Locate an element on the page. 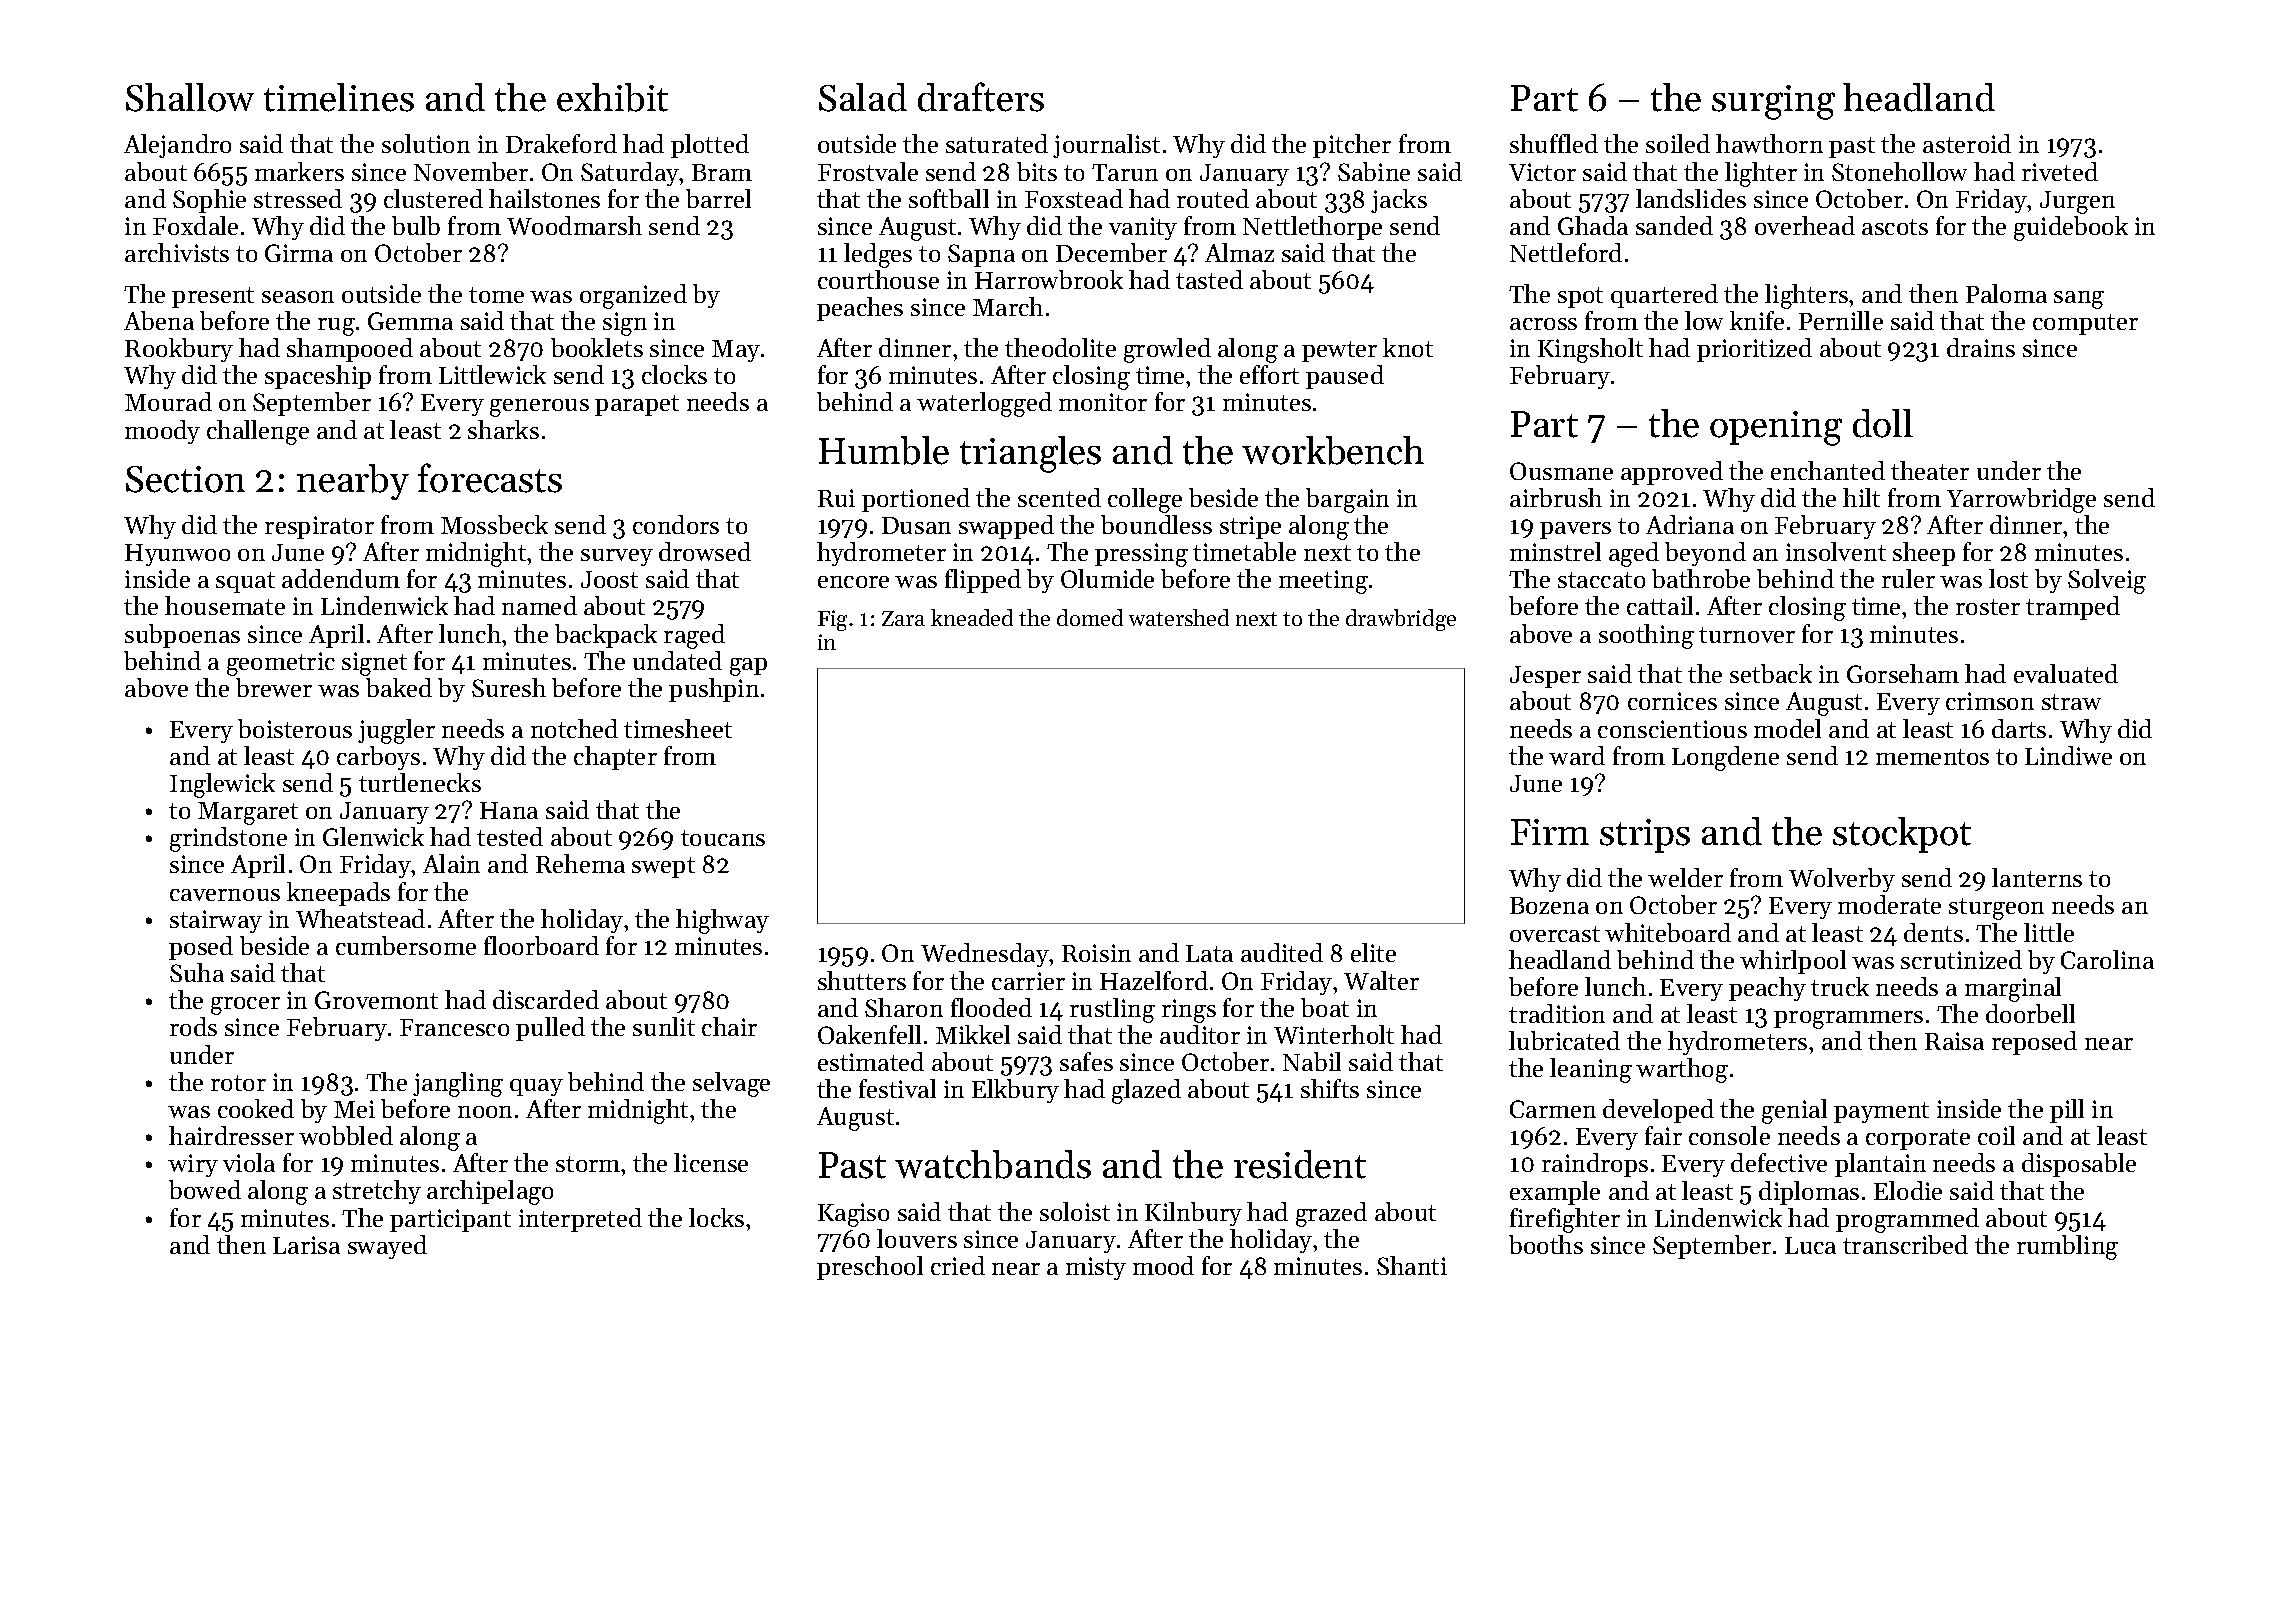 The height and width of the image is (1614, 2282). Salad is located at coordinates (863, 97).
